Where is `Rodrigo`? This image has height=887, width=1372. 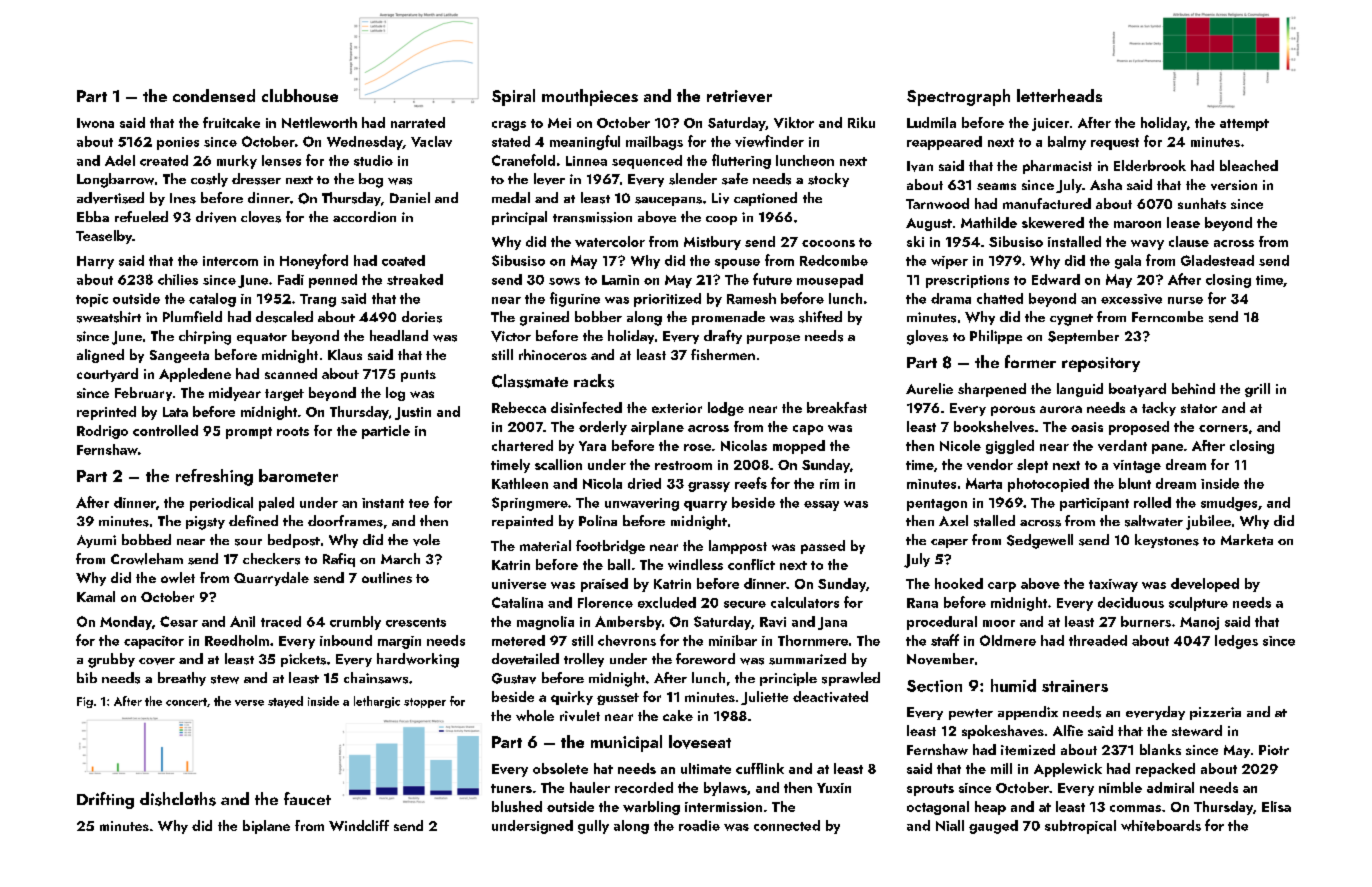
Rodrigo is located at coordinates (102, 432).
